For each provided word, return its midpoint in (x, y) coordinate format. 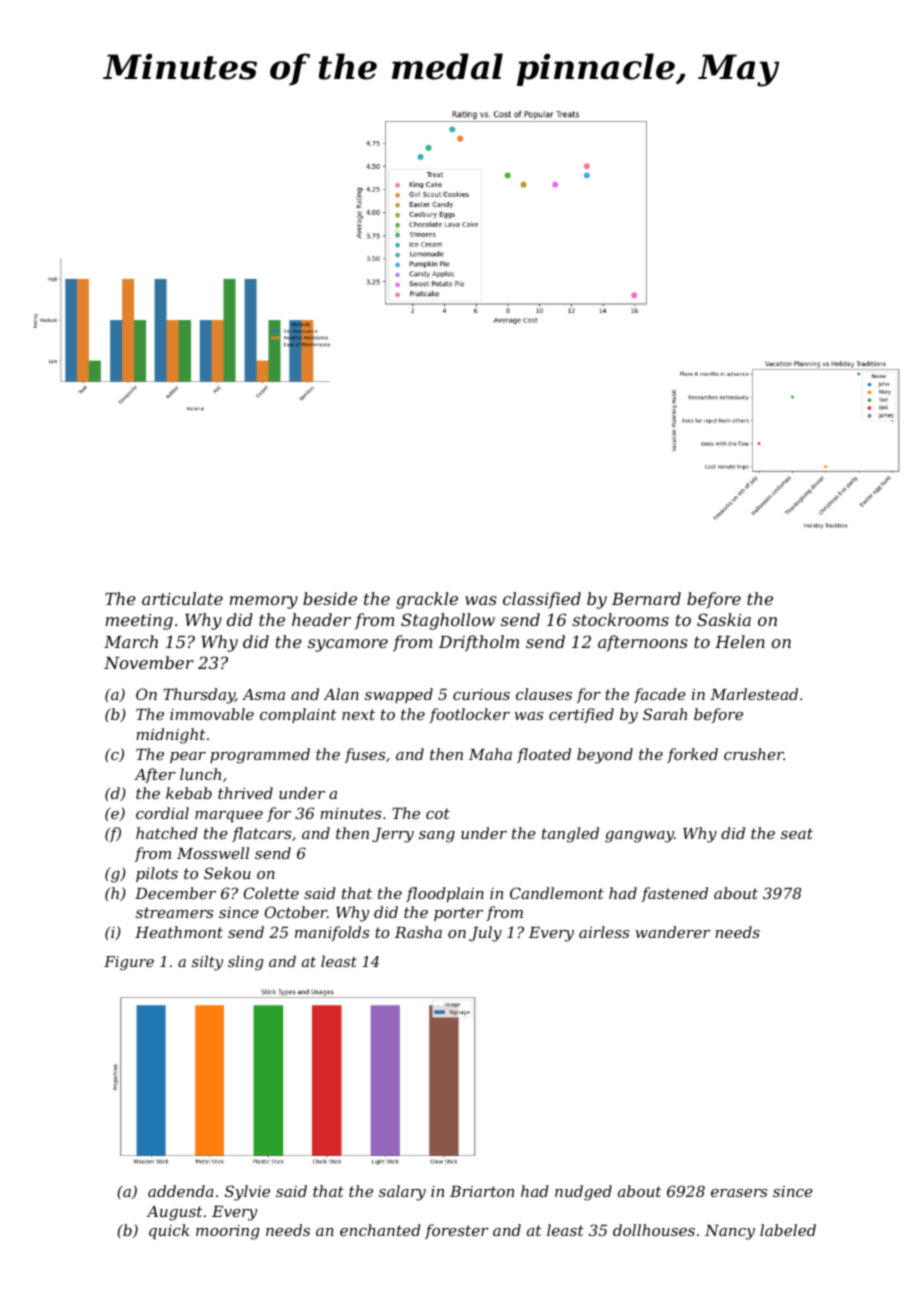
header (321, 619)
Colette (271, 893)
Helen (740, 641)
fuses (365, 755)
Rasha (418, 932)
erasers (739, 1193)
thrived (245, 793)
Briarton (482, 1191)
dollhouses (654, 1230)
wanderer (672, 932)
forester (456, 1231)
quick (169, 1231)
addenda (181, 1191)
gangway (639, 837)
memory (264, 602)
